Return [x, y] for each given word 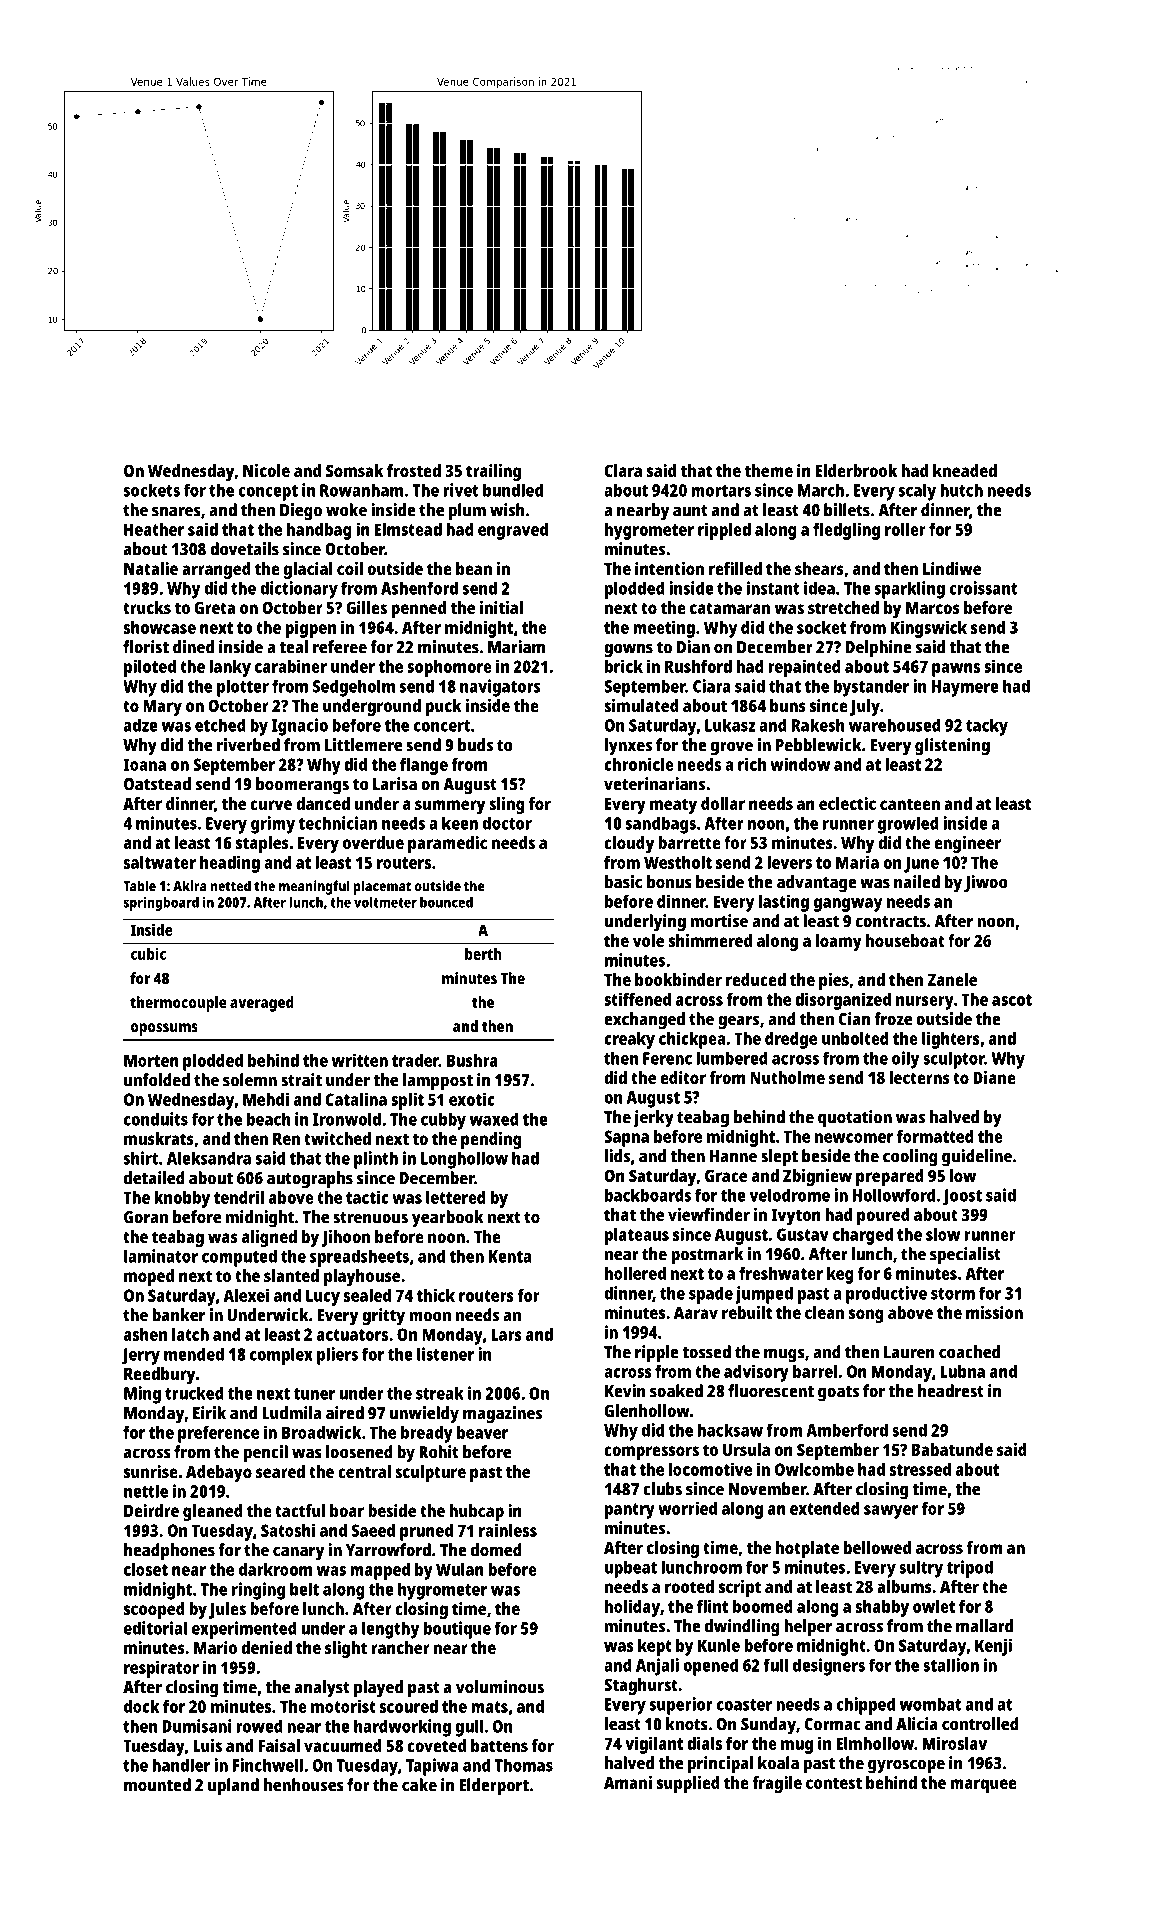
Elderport [494, 1787]
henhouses [304, 1785]
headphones [169, 1552]
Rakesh [818, 725]
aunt [690, 511]
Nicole [266, 470]
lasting [784, 903]
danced [323, 803]
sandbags [661, 825]
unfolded [157, 1080]
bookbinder [678, 979]
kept [655, 1647]
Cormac [833, 1724]
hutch [961, 490]
